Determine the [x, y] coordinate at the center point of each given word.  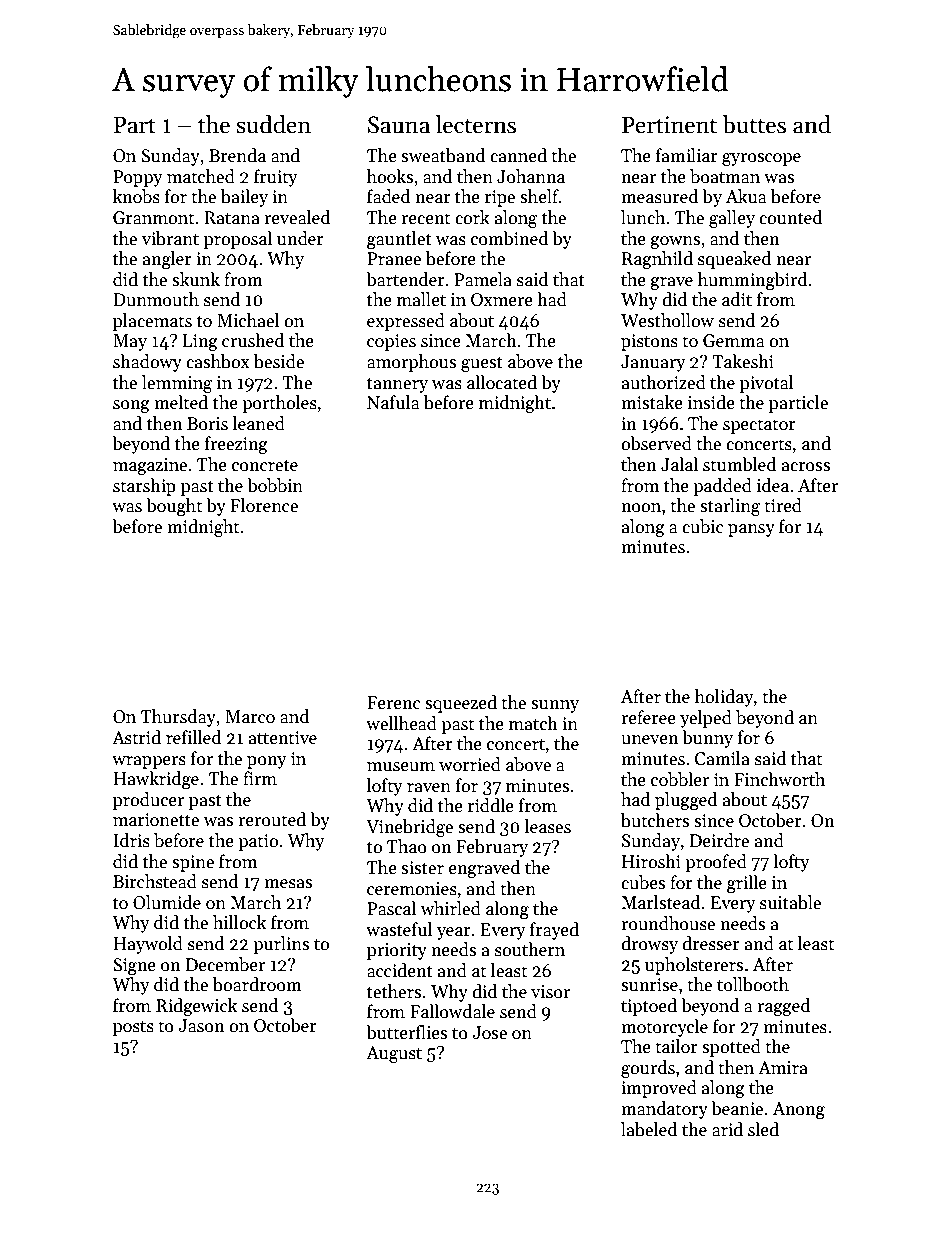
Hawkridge [156, 780]
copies [391, 342]
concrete [265, 466]
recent [425, 219]
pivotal [766, 384]
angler [167, 260]
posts [133, 1028]
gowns [675, 242]
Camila [722, 758]
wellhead [401, 723]
